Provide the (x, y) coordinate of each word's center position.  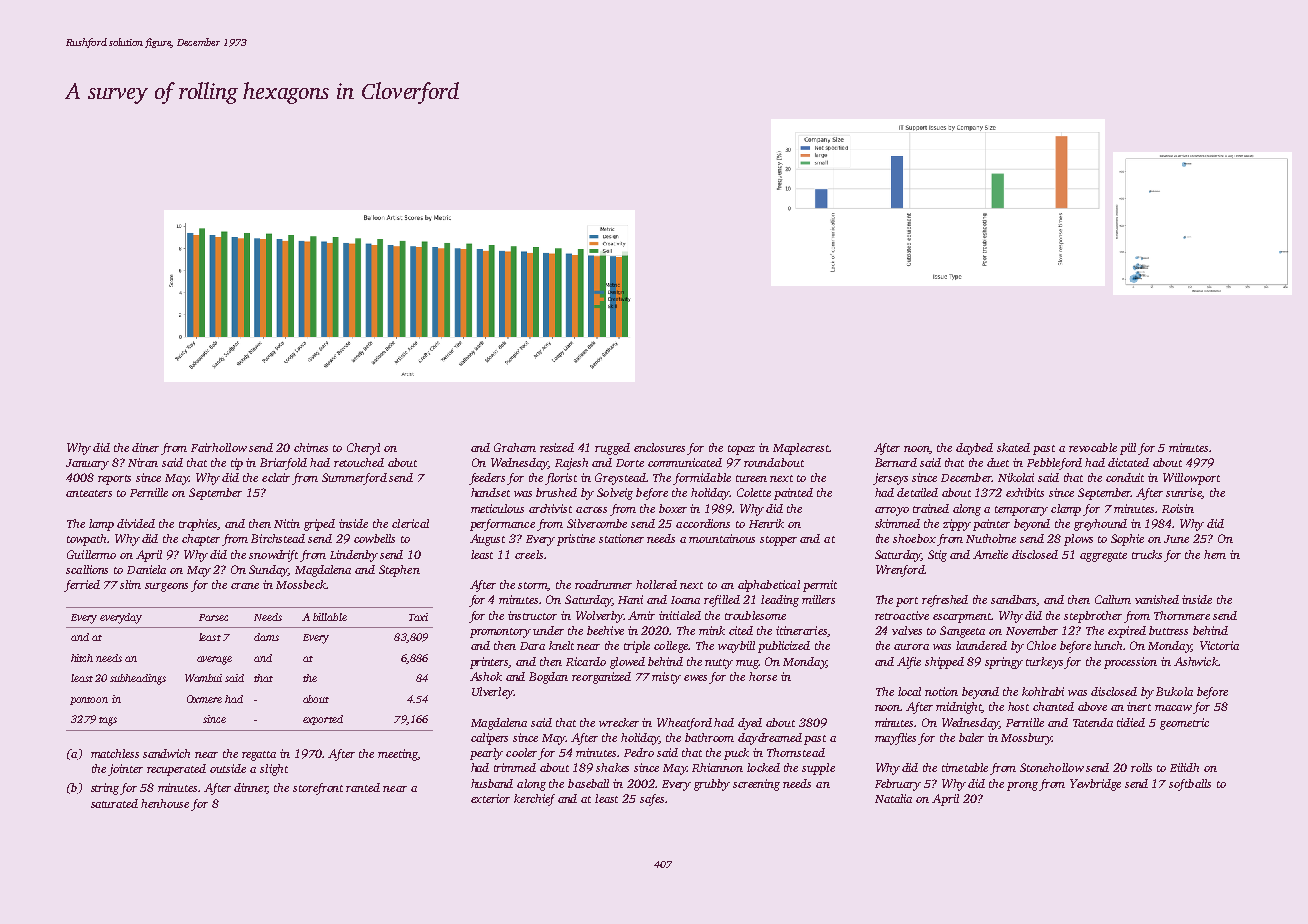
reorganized (601, 678)
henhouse (165, 803)
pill (1128, 449)
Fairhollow (219, 447)
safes (652, 800)
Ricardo (586, 661)
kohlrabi (1043, 691)
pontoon (89, 701)
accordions (703, 523)
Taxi (418, 617)
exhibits (1025, 492)
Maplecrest (801, 449)
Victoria (1219, 645)
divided (136, 523)
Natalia (893, 798)
